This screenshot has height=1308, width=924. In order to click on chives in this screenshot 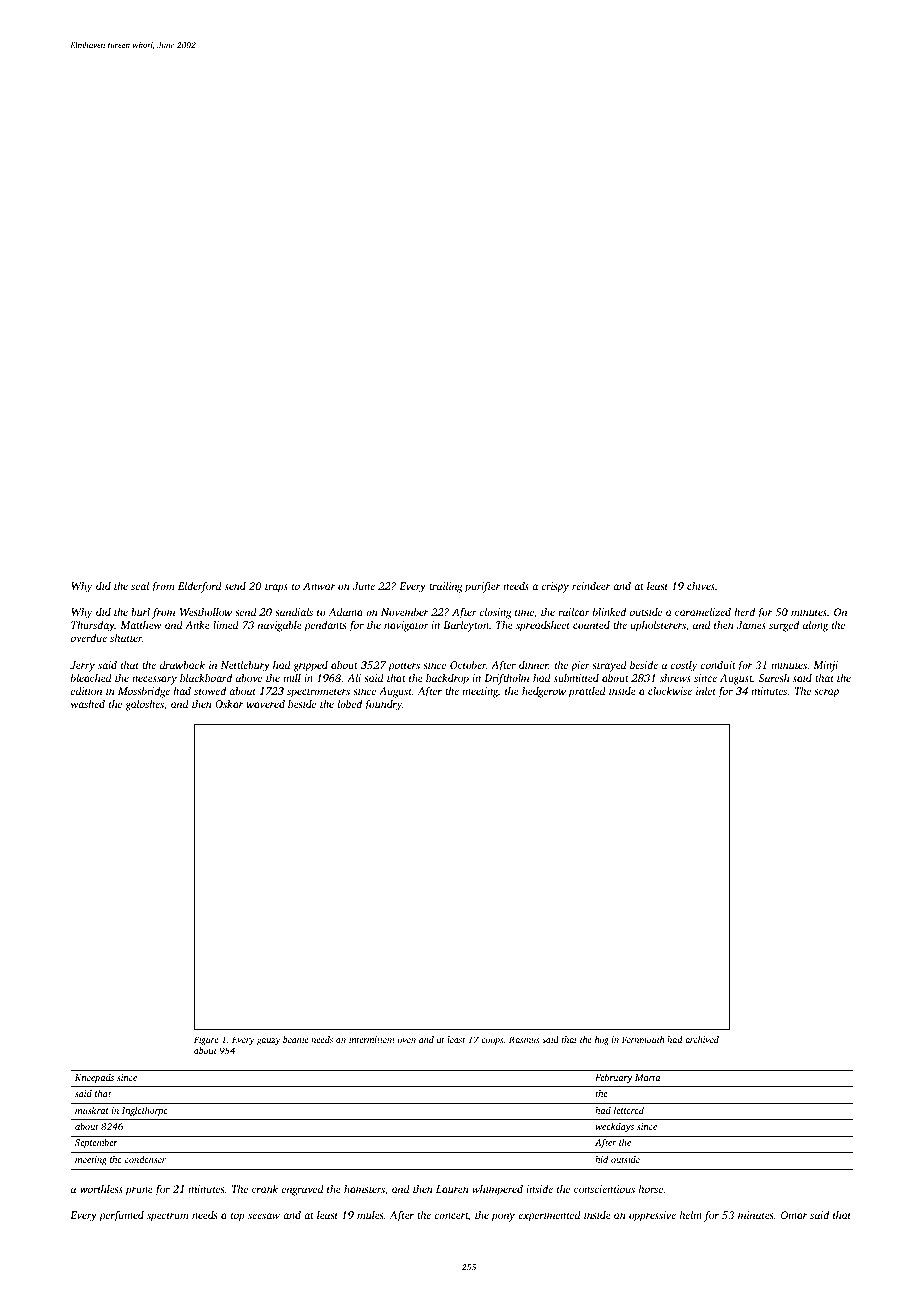, I will do `click(701, 586)`.
